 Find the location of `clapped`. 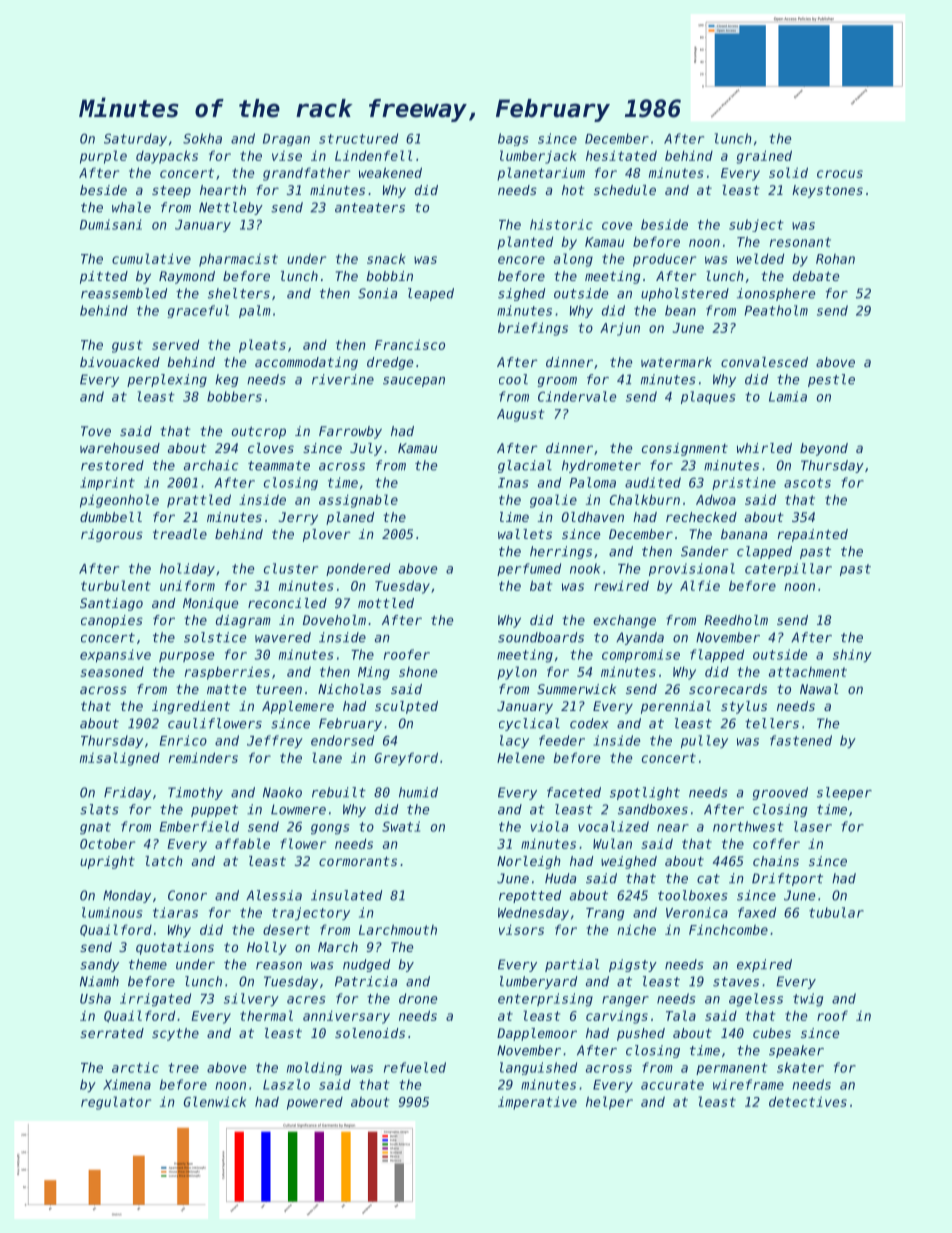

clapped is located at coordinates (764, 552).
